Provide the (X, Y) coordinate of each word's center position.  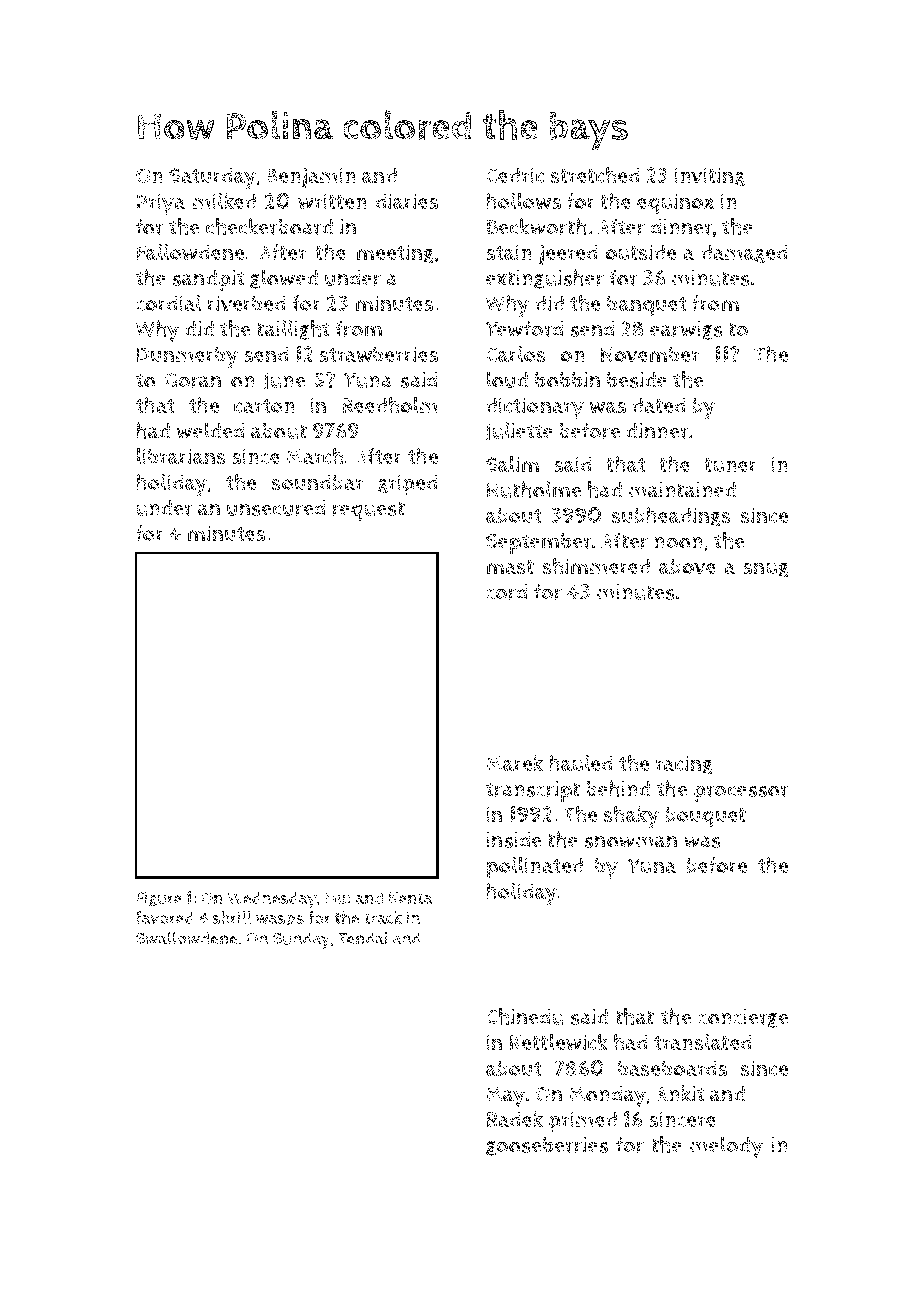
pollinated (534, 867)
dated (659, 405)
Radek (515, 1118)
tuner (730, 465)
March (314, 456)
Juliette (519, 432)
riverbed (246, 303)
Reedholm (390, 405)
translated (703, 1042)
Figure (159, 899)
